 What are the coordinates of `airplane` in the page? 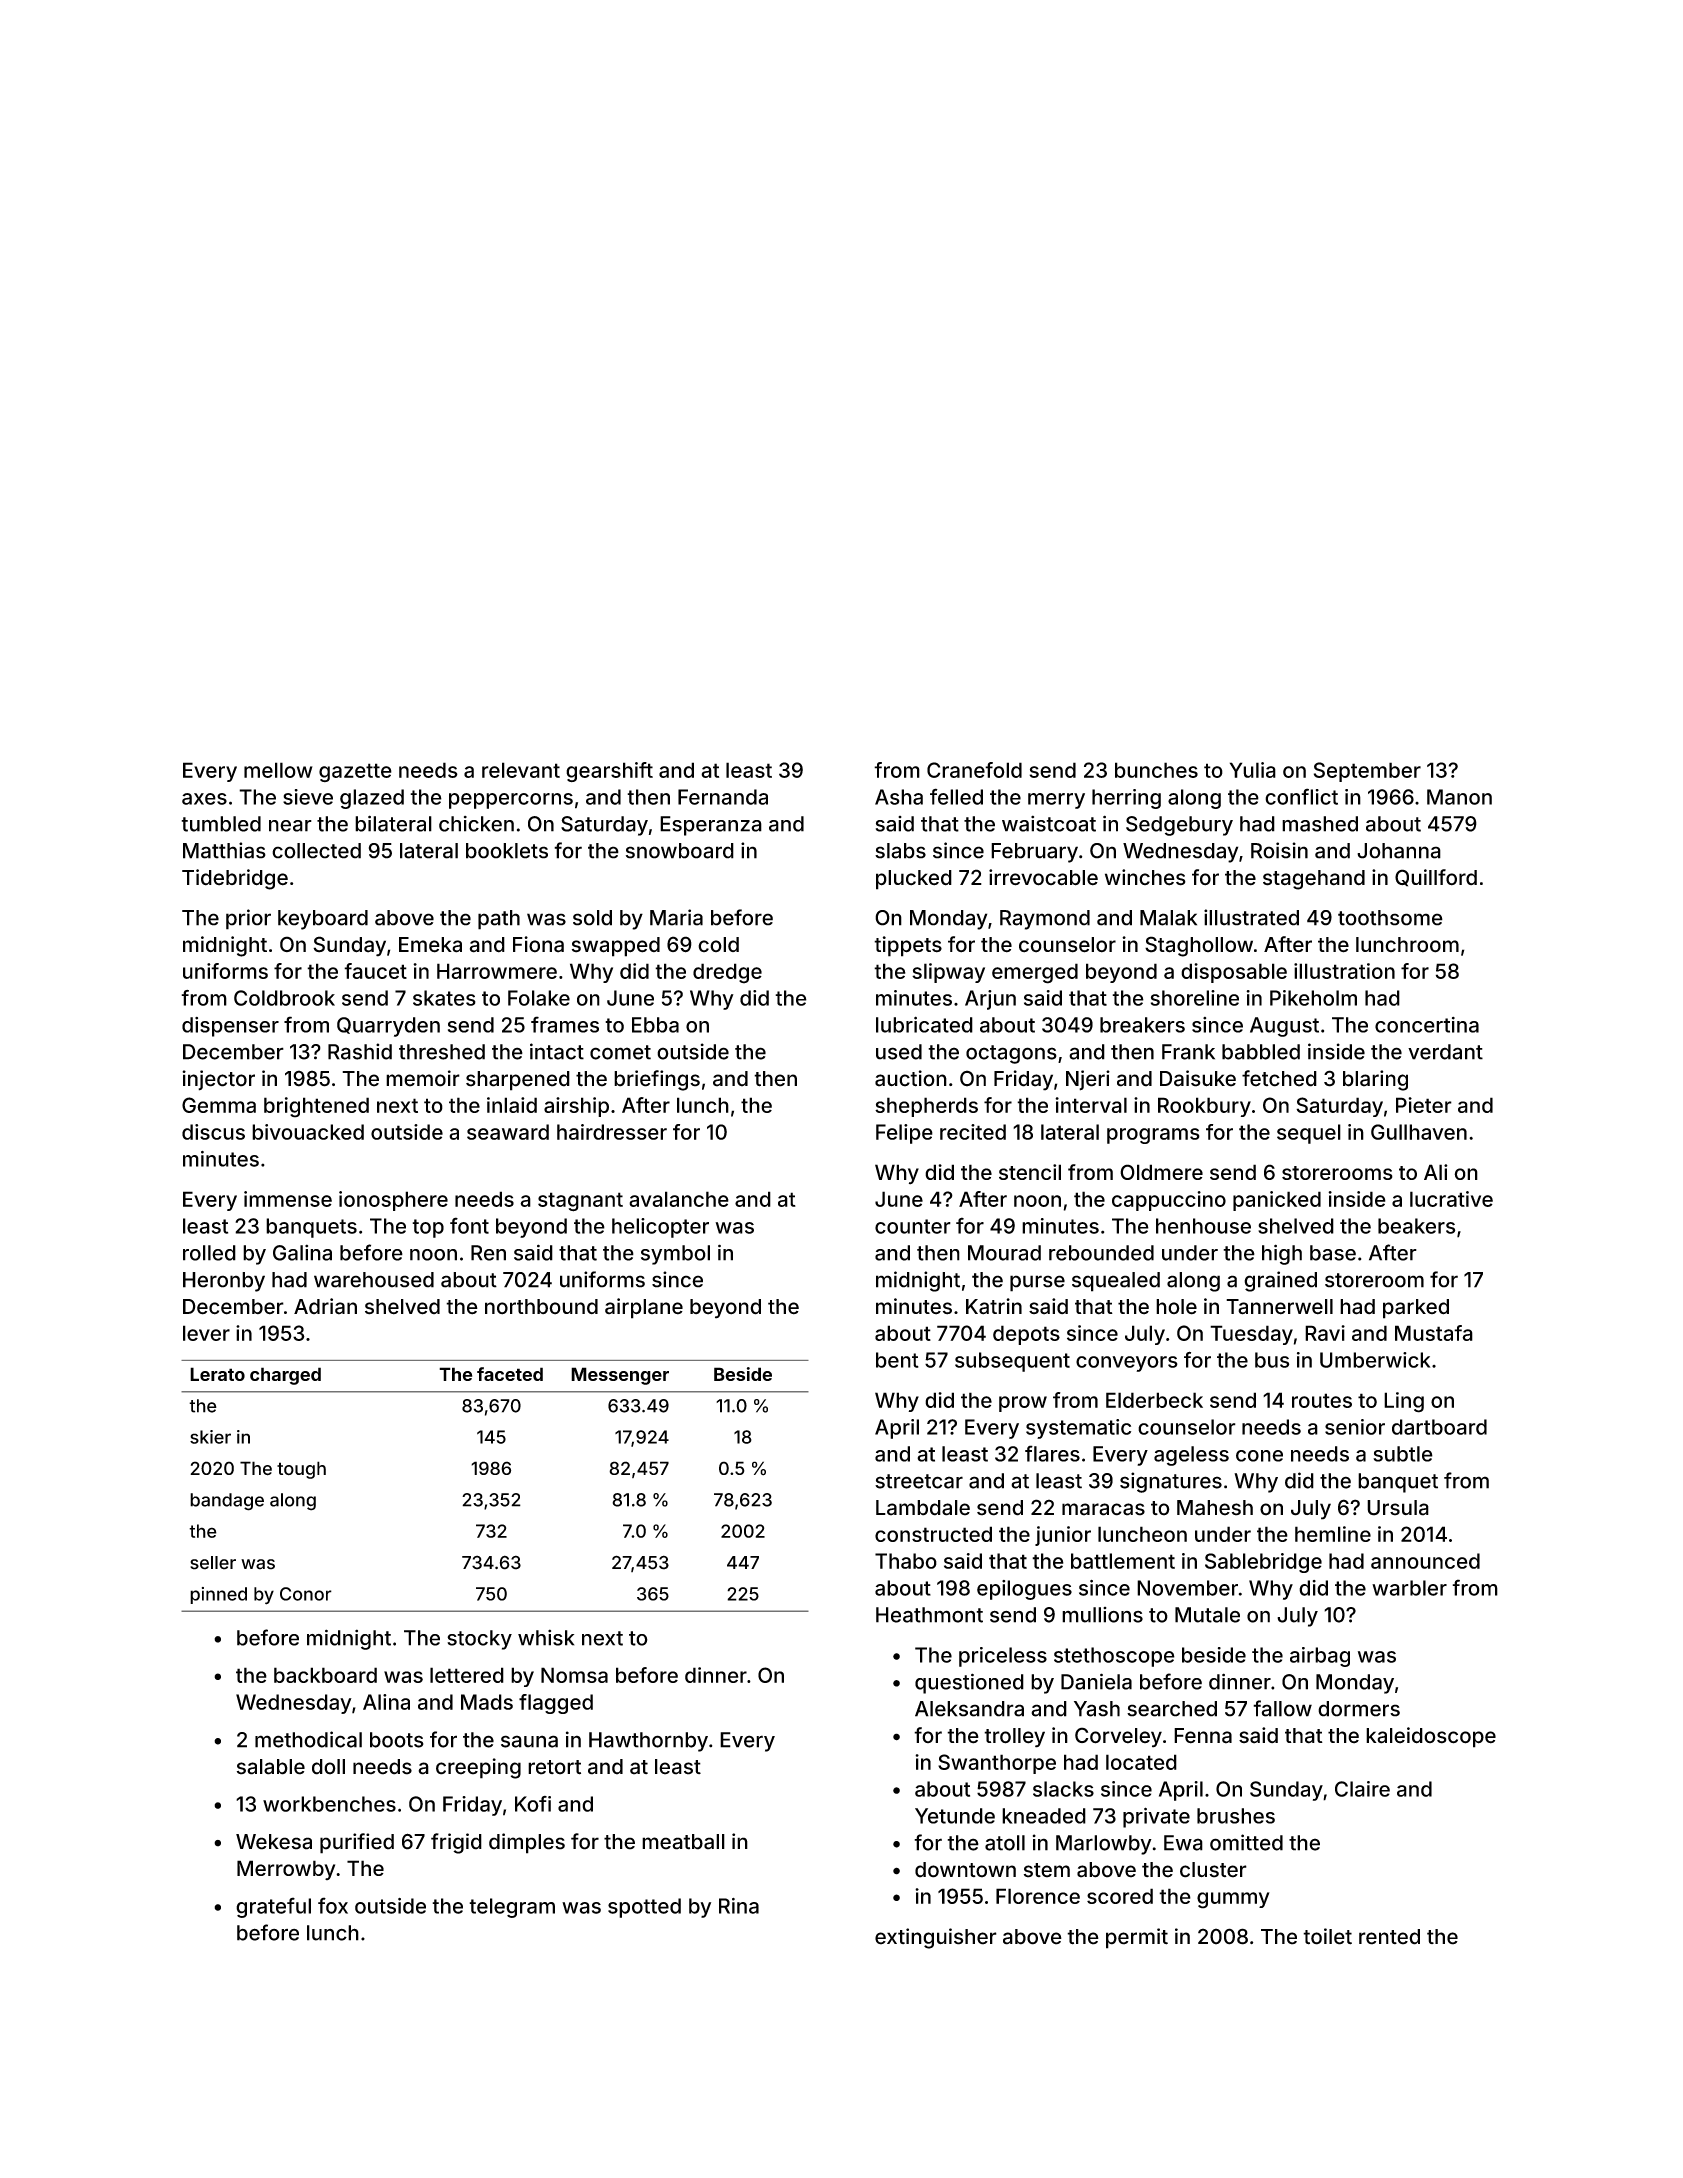 It's located at (644, 1308).
